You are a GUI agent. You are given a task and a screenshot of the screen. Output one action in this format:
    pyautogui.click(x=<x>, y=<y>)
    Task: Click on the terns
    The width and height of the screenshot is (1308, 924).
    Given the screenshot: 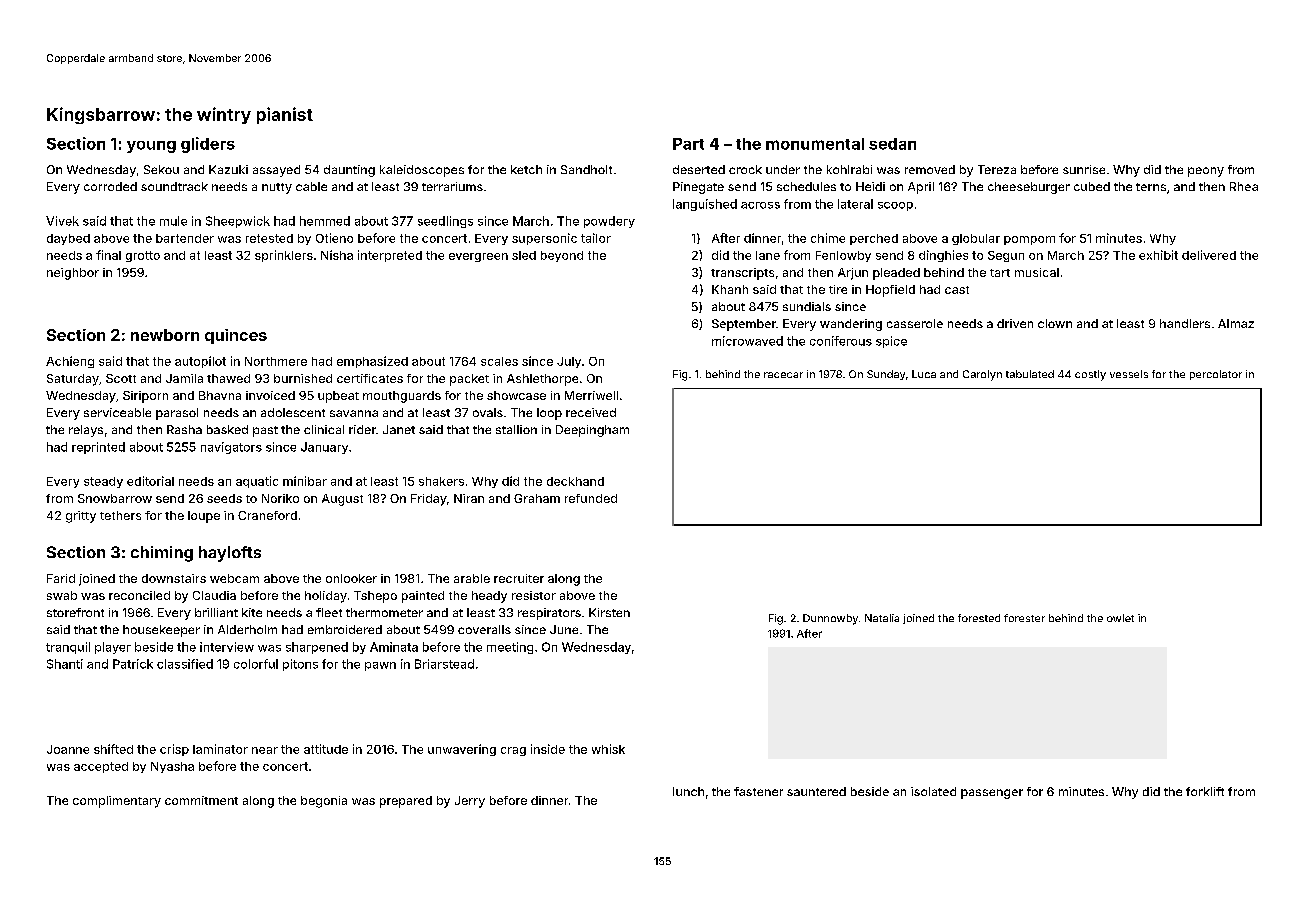 What is the action you would take?
    pyautogui.click(x=1151, y=187)
